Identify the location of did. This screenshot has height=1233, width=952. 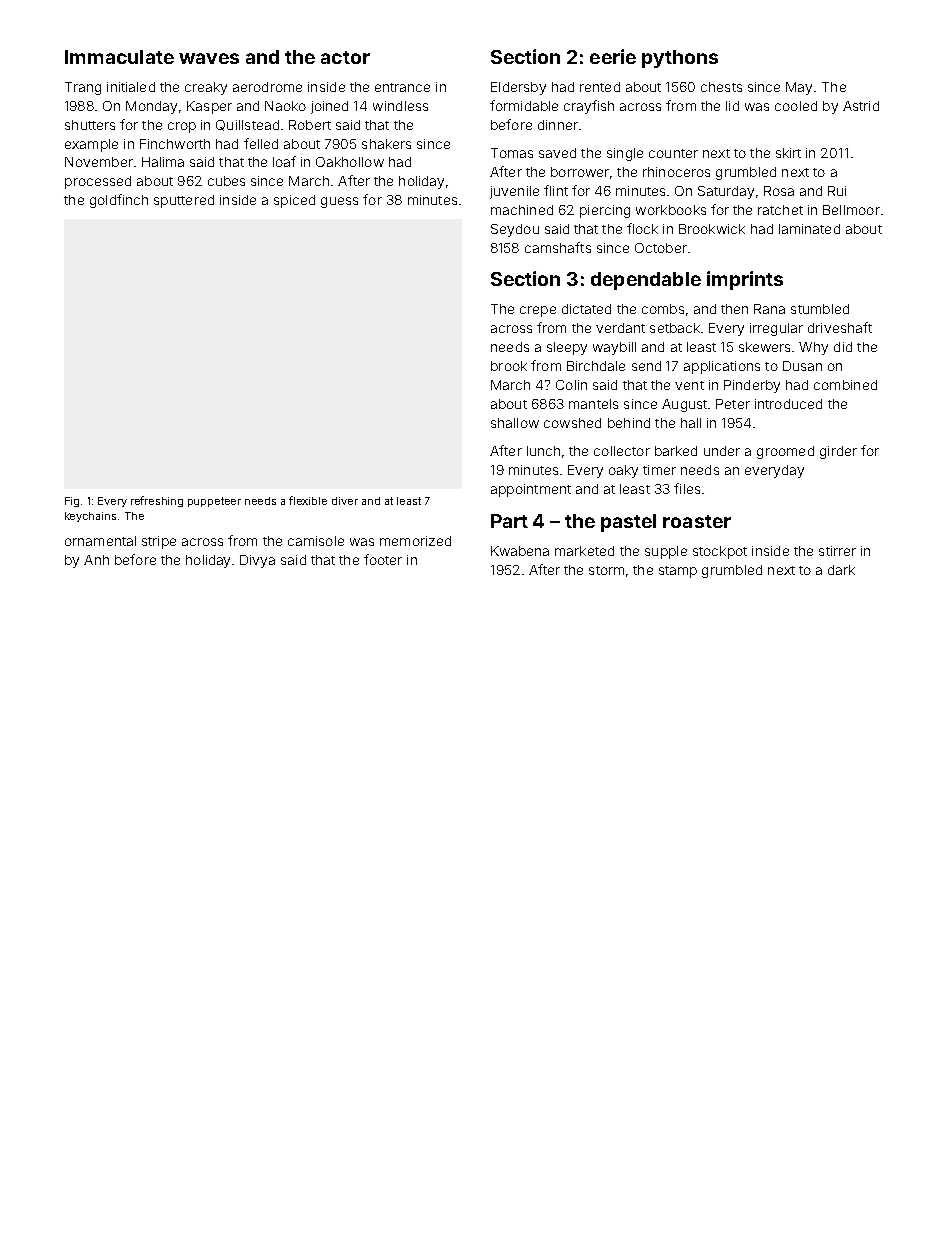
(843, 347).
